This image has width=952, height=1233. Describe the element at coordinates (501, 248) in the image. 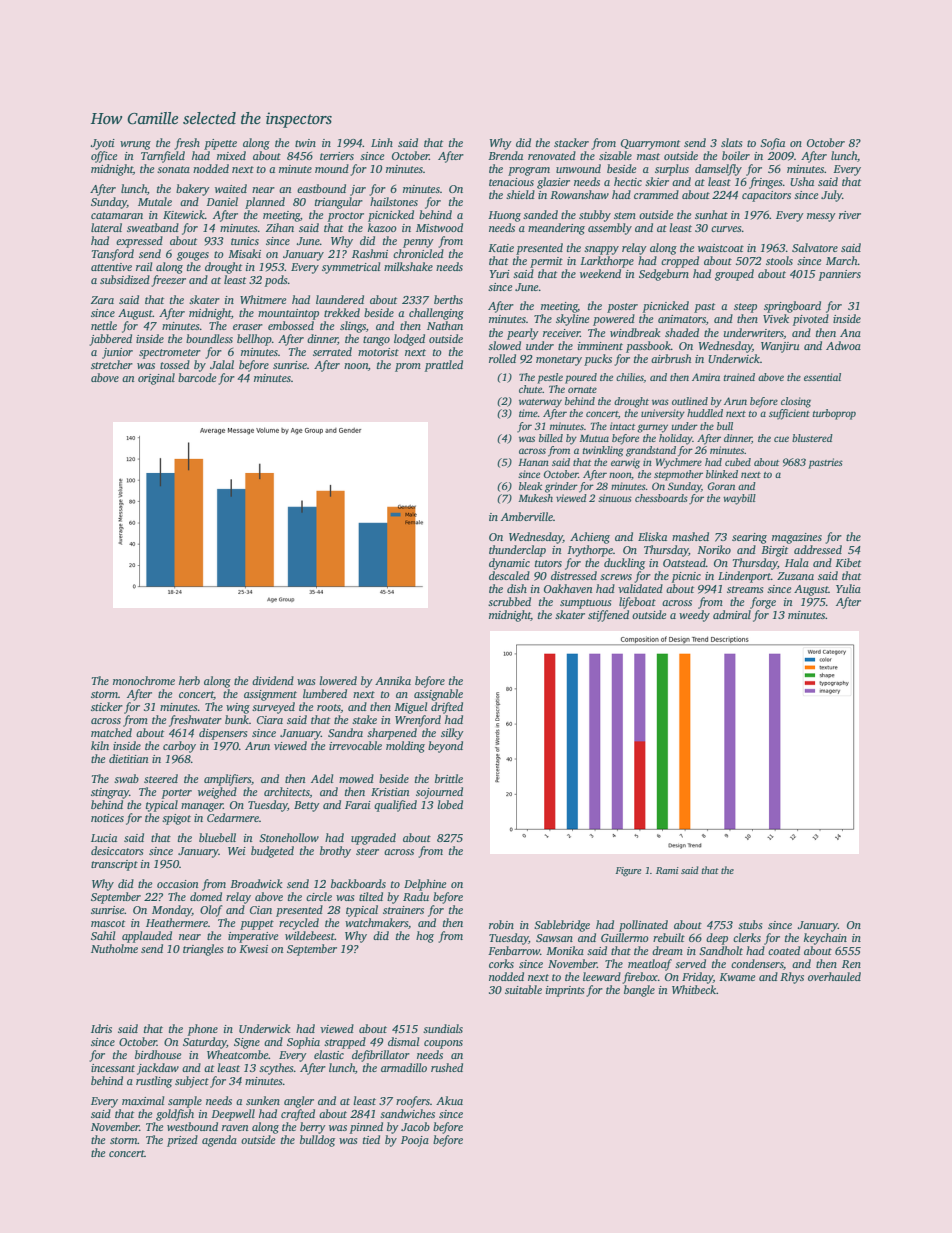

I see `Katie` at that location.
